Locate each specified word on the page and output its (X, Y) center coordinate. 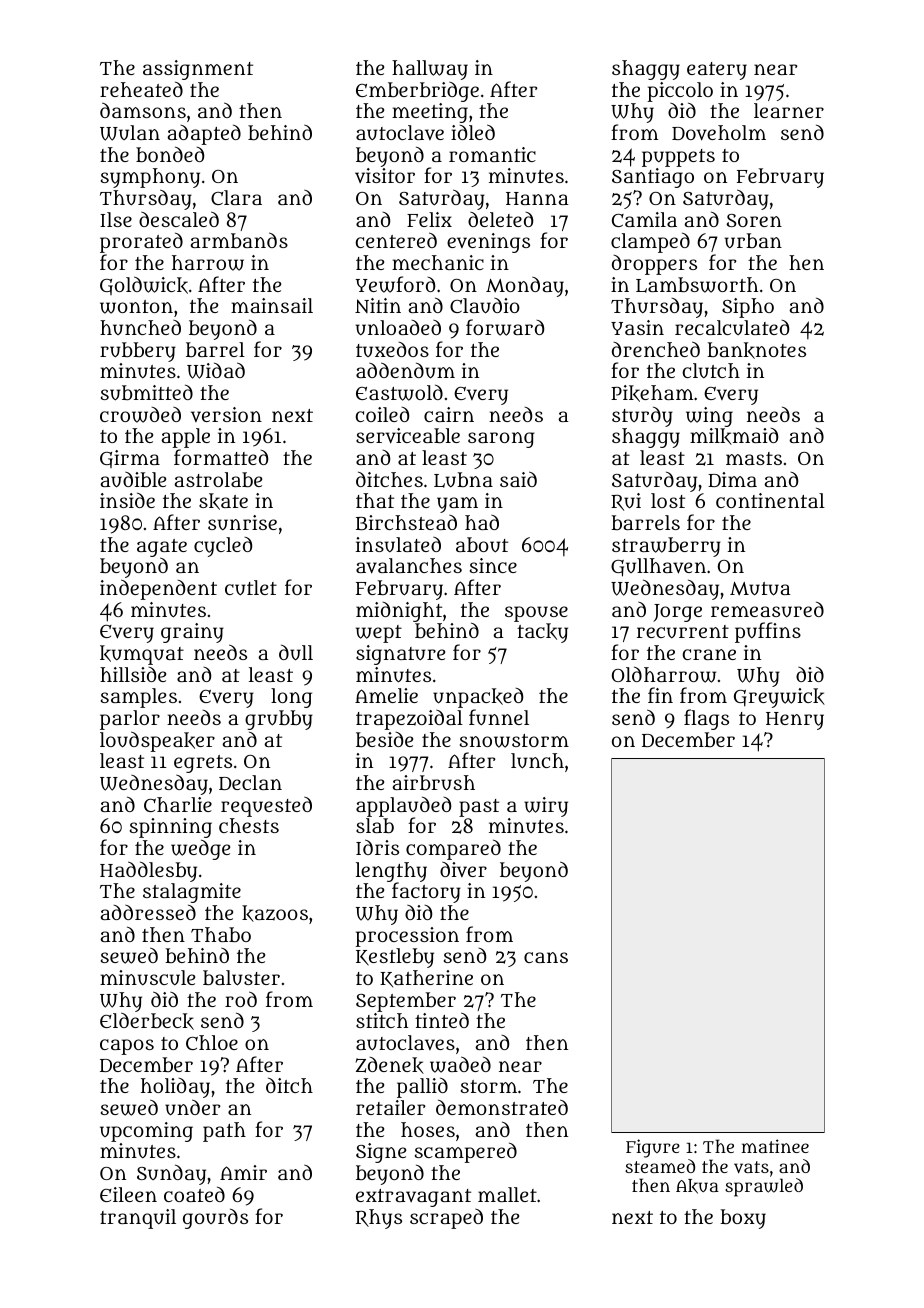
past (479, 808)
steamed (660, 1166)
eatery (717, 71)
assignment (198, 70)
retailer (391, 1107)
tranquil (138, 1219)
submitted (147, 392)
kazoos (275, 913)
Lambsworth (697, 285)
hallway (430, 70)
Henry (795, 721)
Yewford (395, 284)
